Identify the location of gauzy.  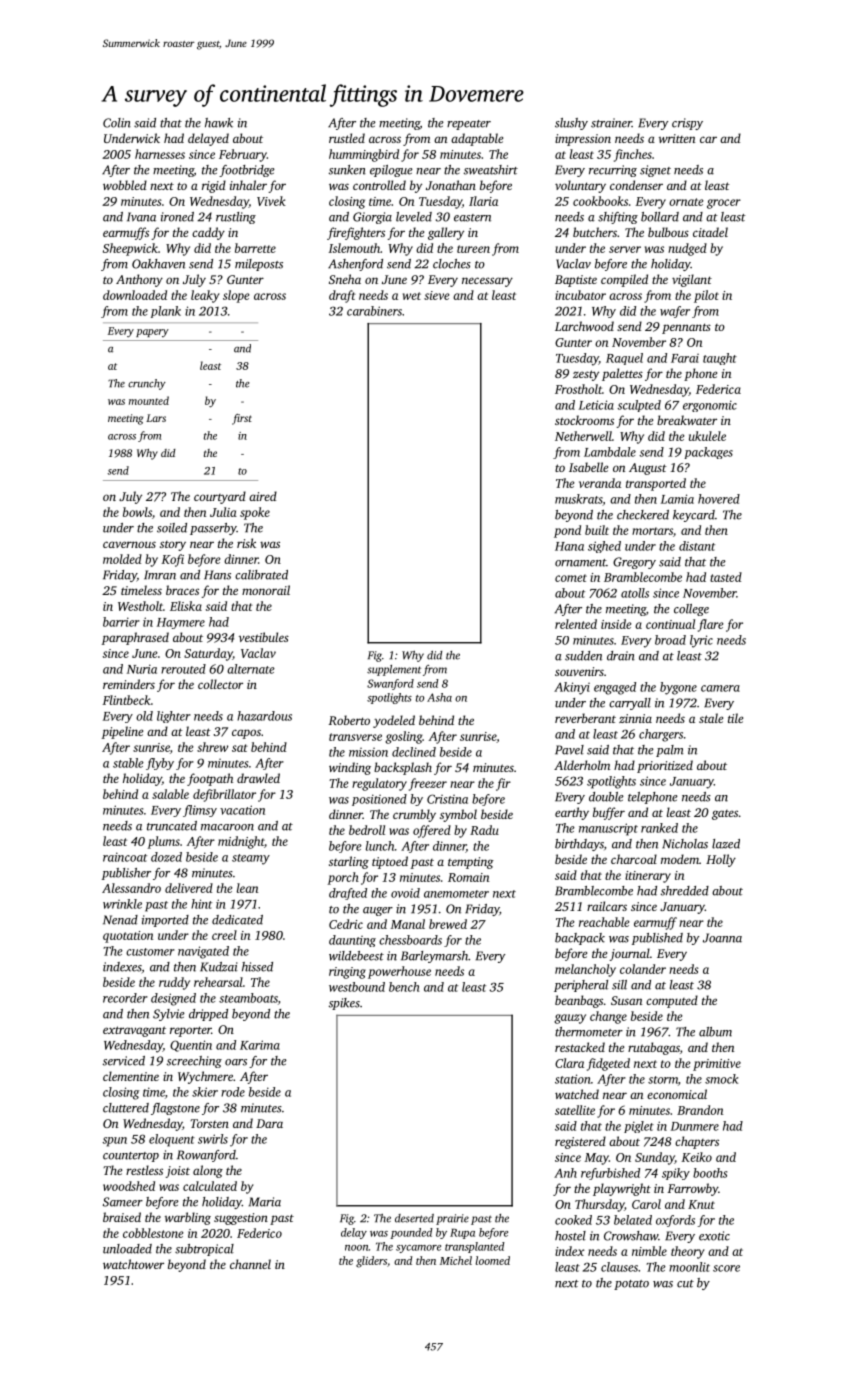
(570, 1019).
